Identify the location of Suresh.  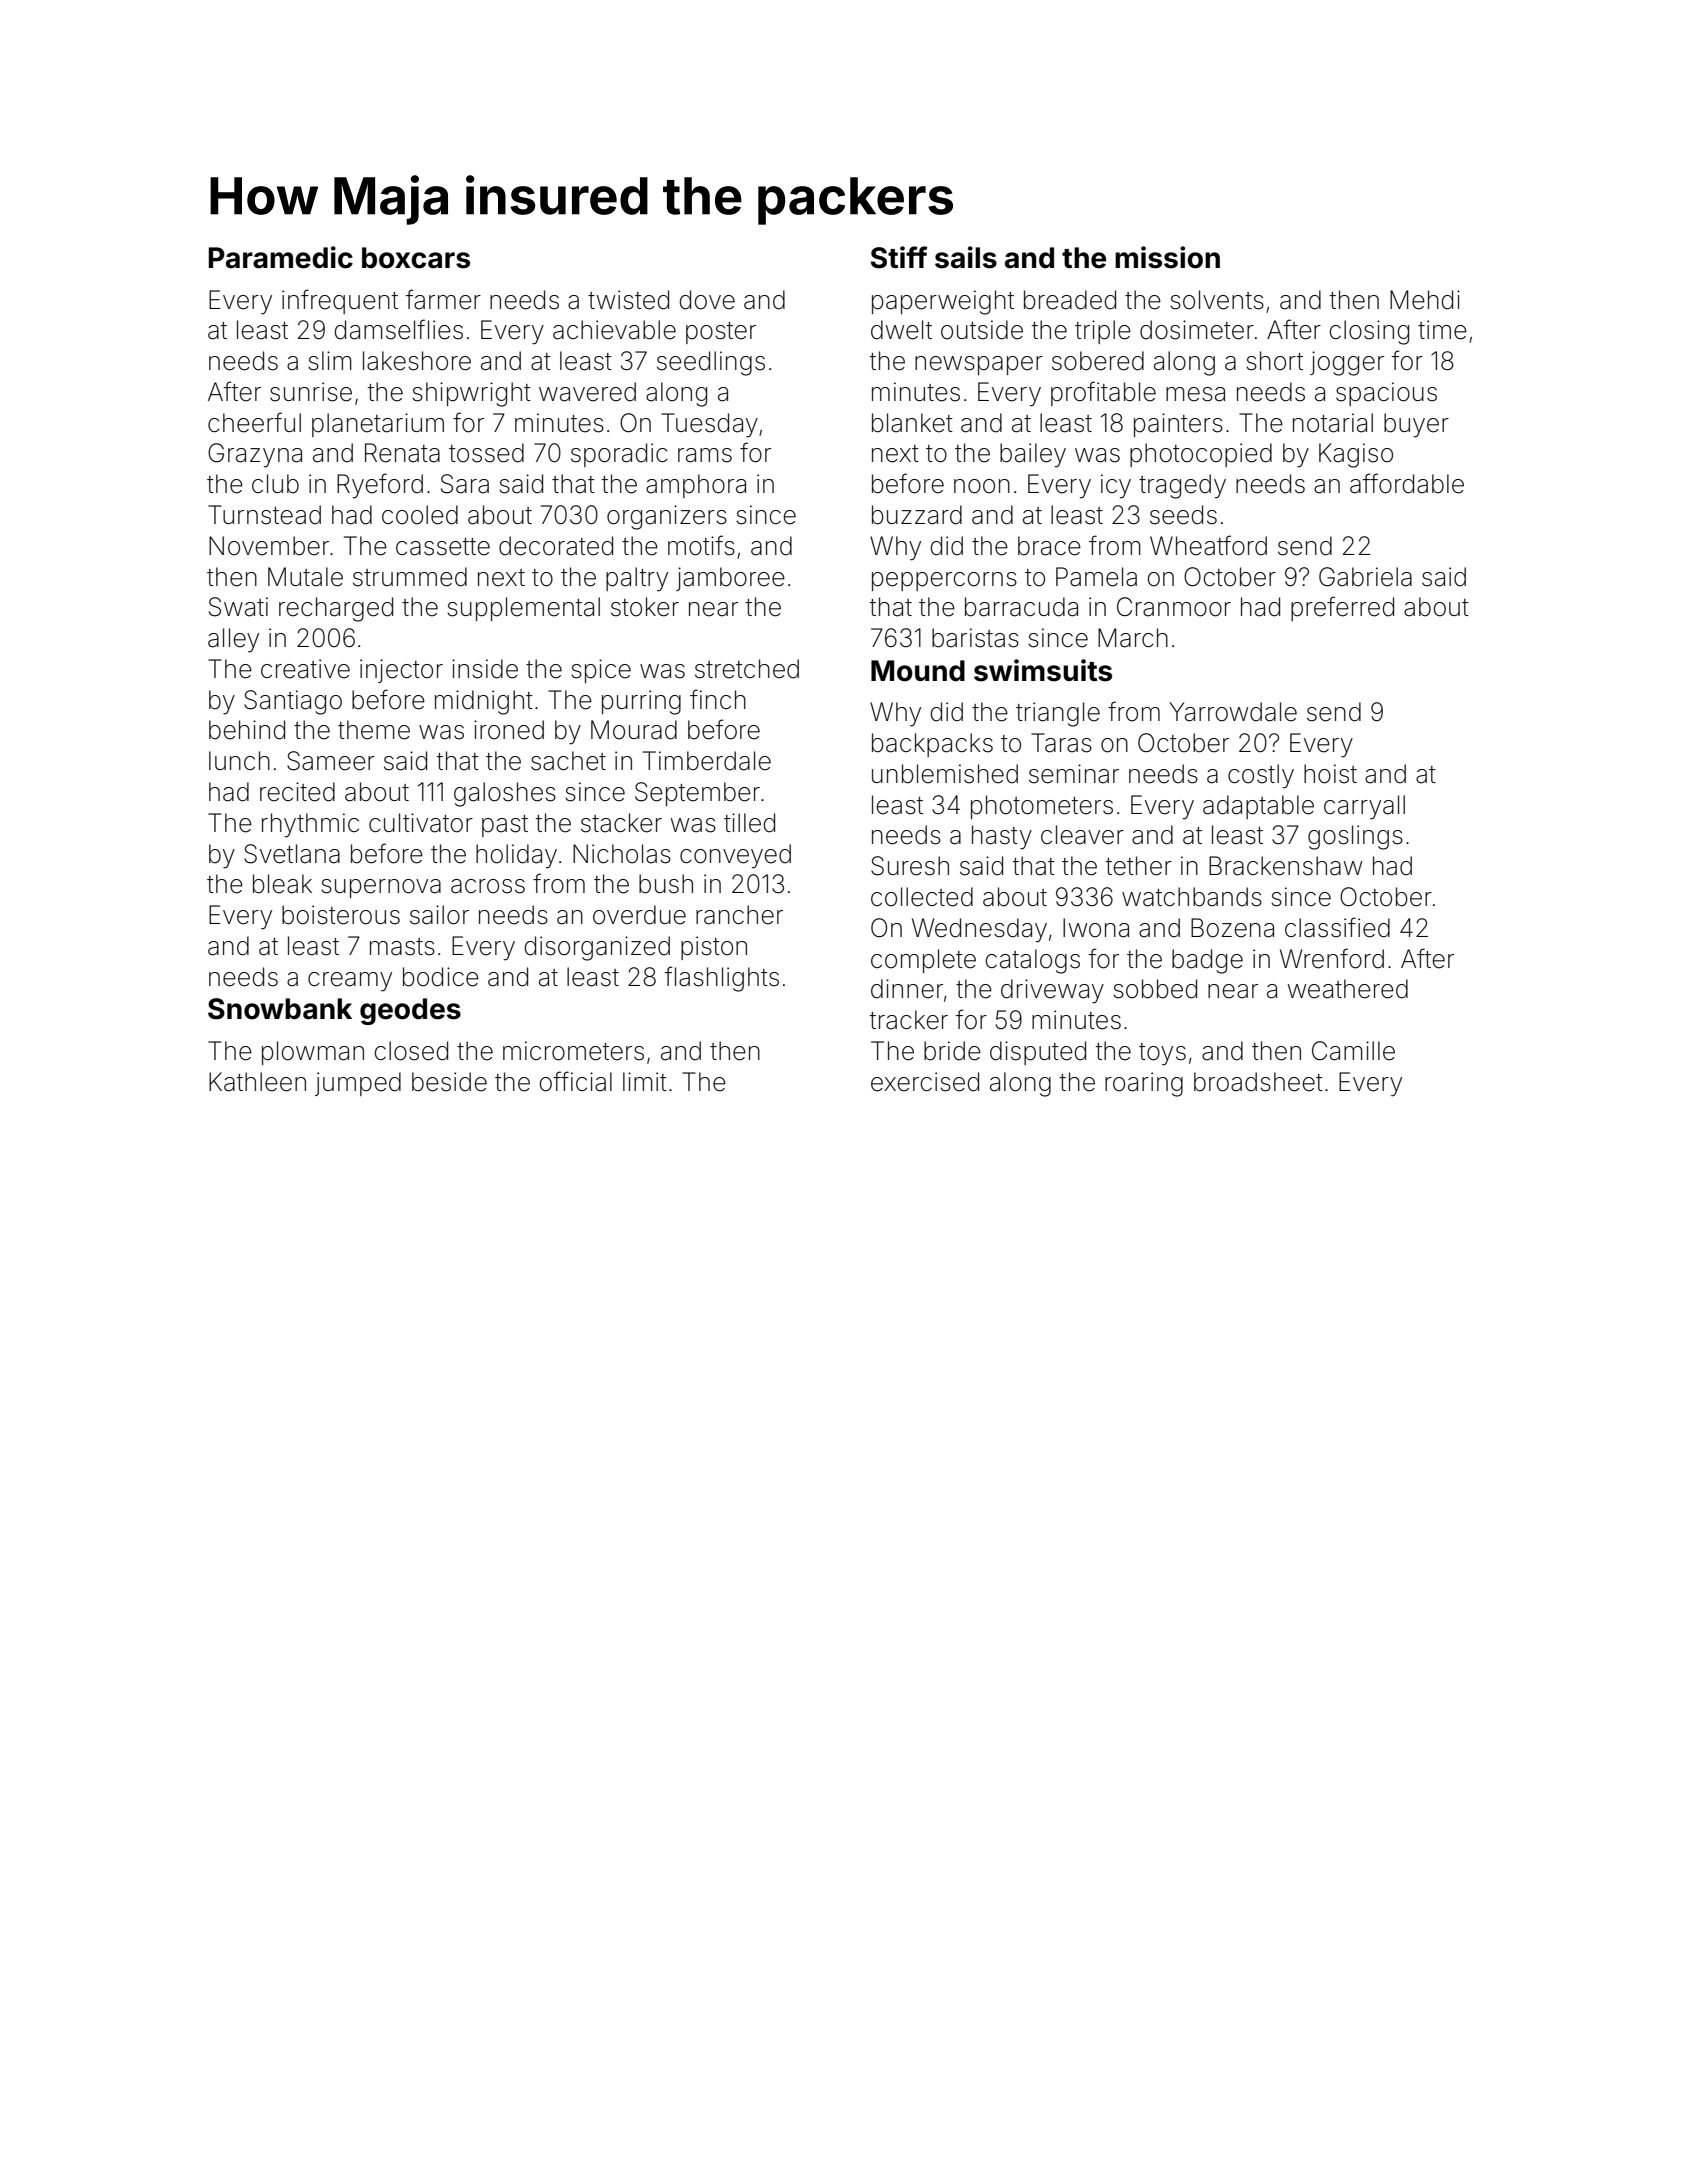
(910, 866).
